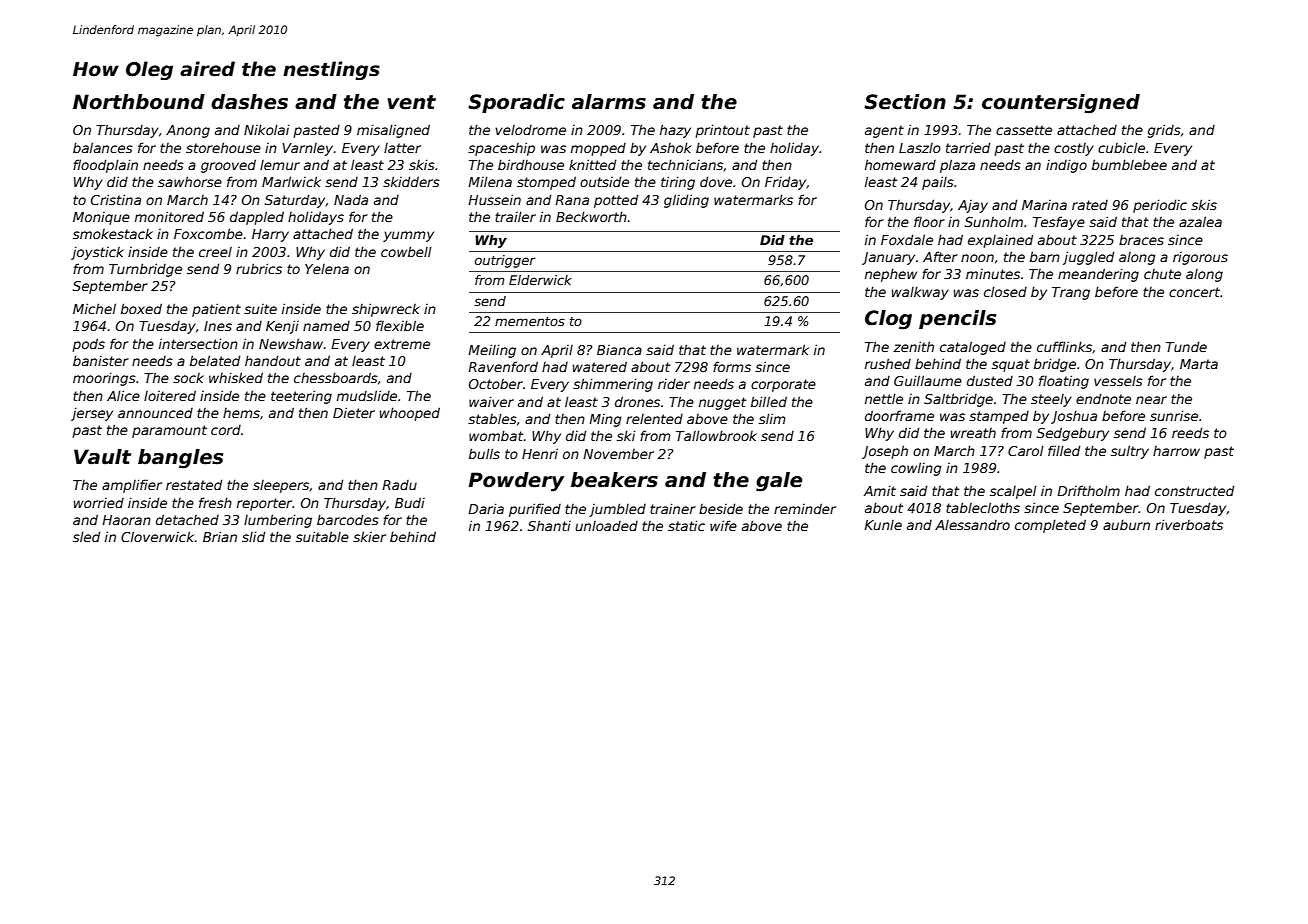 The width and height of the screenshot is (1308, 924). Describe the element at coordinates (1118, 381) in the screenshot. I see `vessels` at that location.
